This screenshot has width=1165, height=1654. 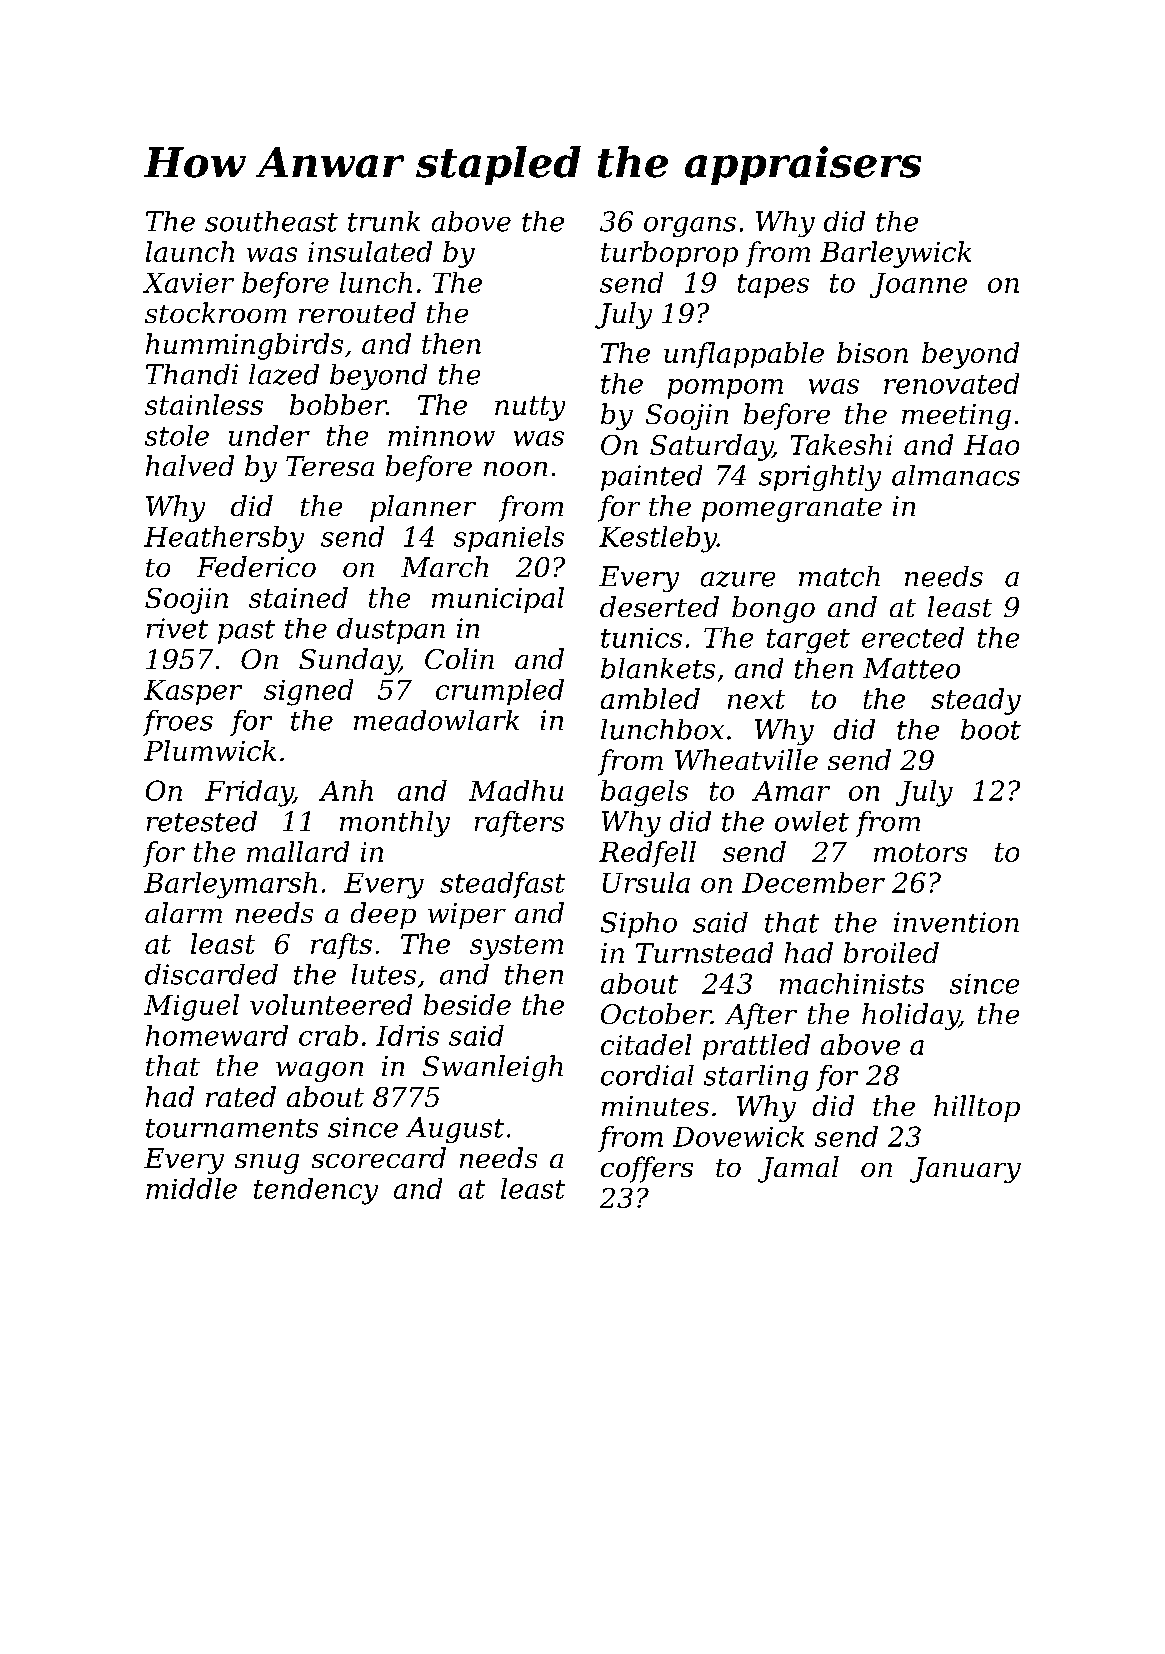 What do you see at coordinates (920, 852) in the screenshot?
I see `motors` at bounding box center [920, 852].
